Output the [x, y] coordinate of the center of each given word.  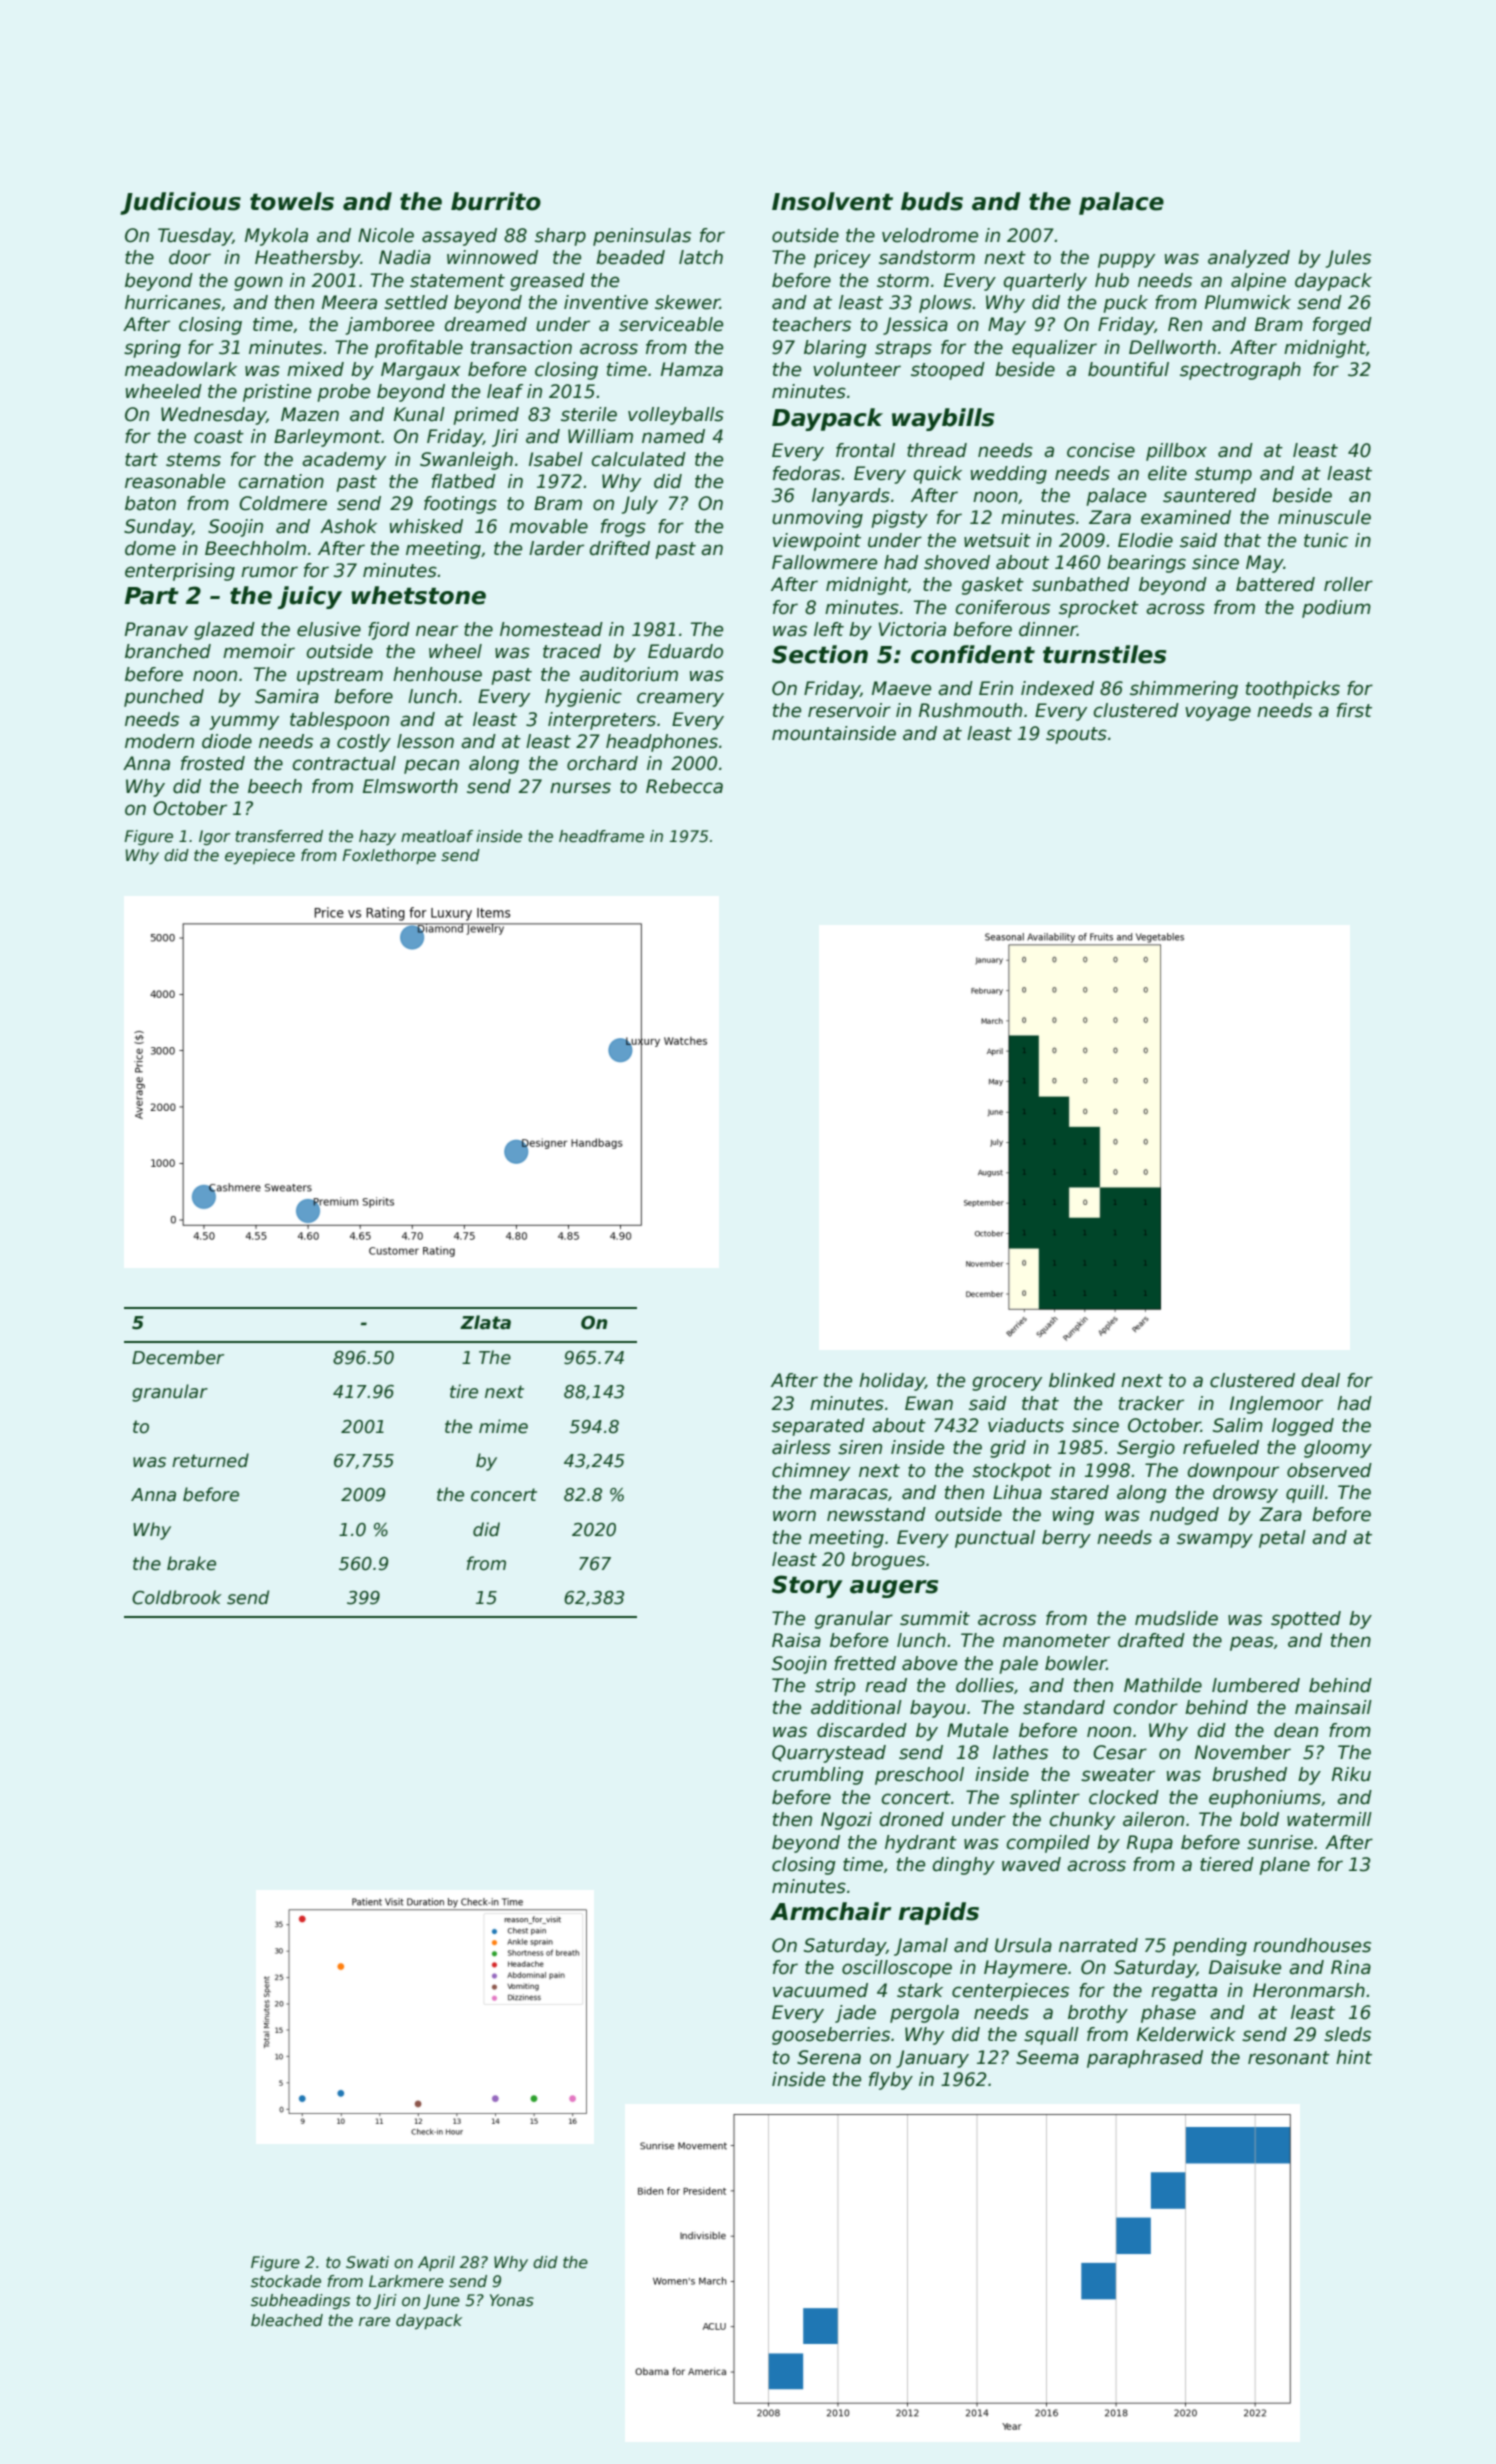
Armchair [831, 1911]
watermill [1329, 1819]
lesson [425, 741]
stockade [286, 2281]
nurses [580, 788]
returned [210, 1460]
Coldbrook [177, 1597]
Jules [1348, 259]
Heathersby [308, 259]
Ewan [929, 1403]
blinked [1082, 1380]
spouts [1076, 735]
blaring [835, 349]
